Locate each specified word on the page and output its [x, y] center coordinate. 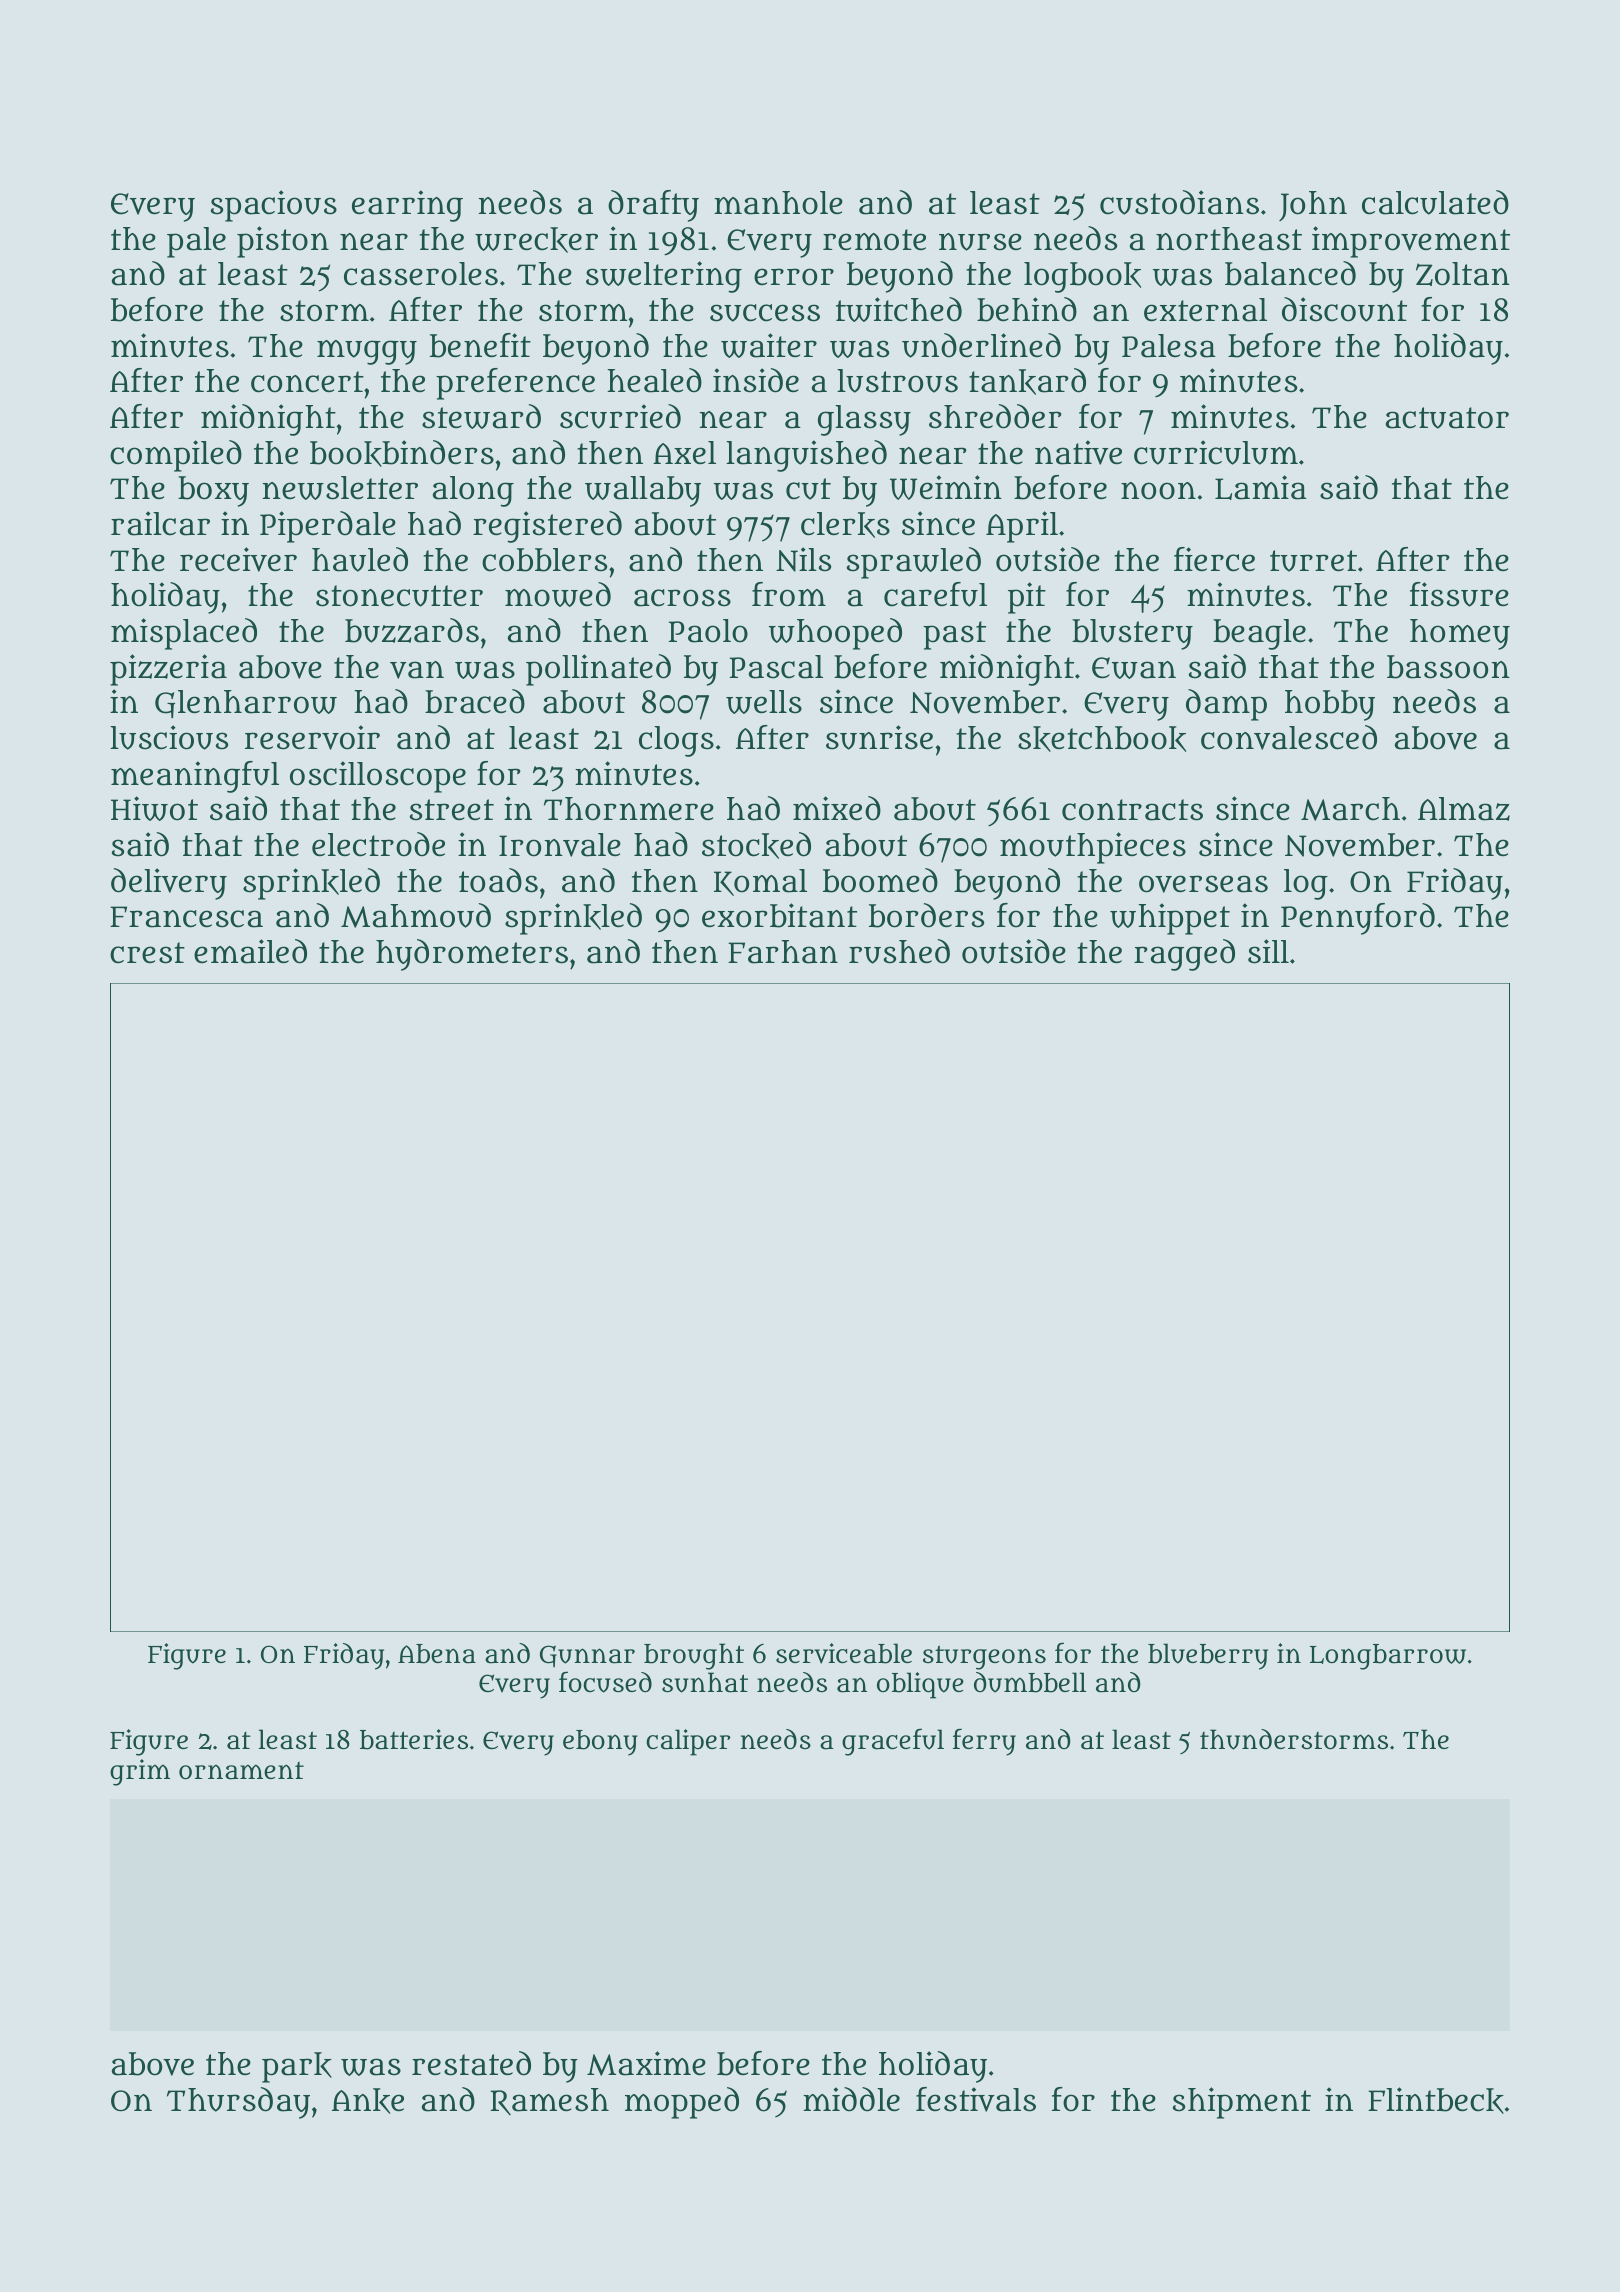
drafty [653, 206]
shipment [1242, 2103]
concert [307, 382]
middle [851, 2099]
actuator [1447, 418]
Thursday [238, 2103]
